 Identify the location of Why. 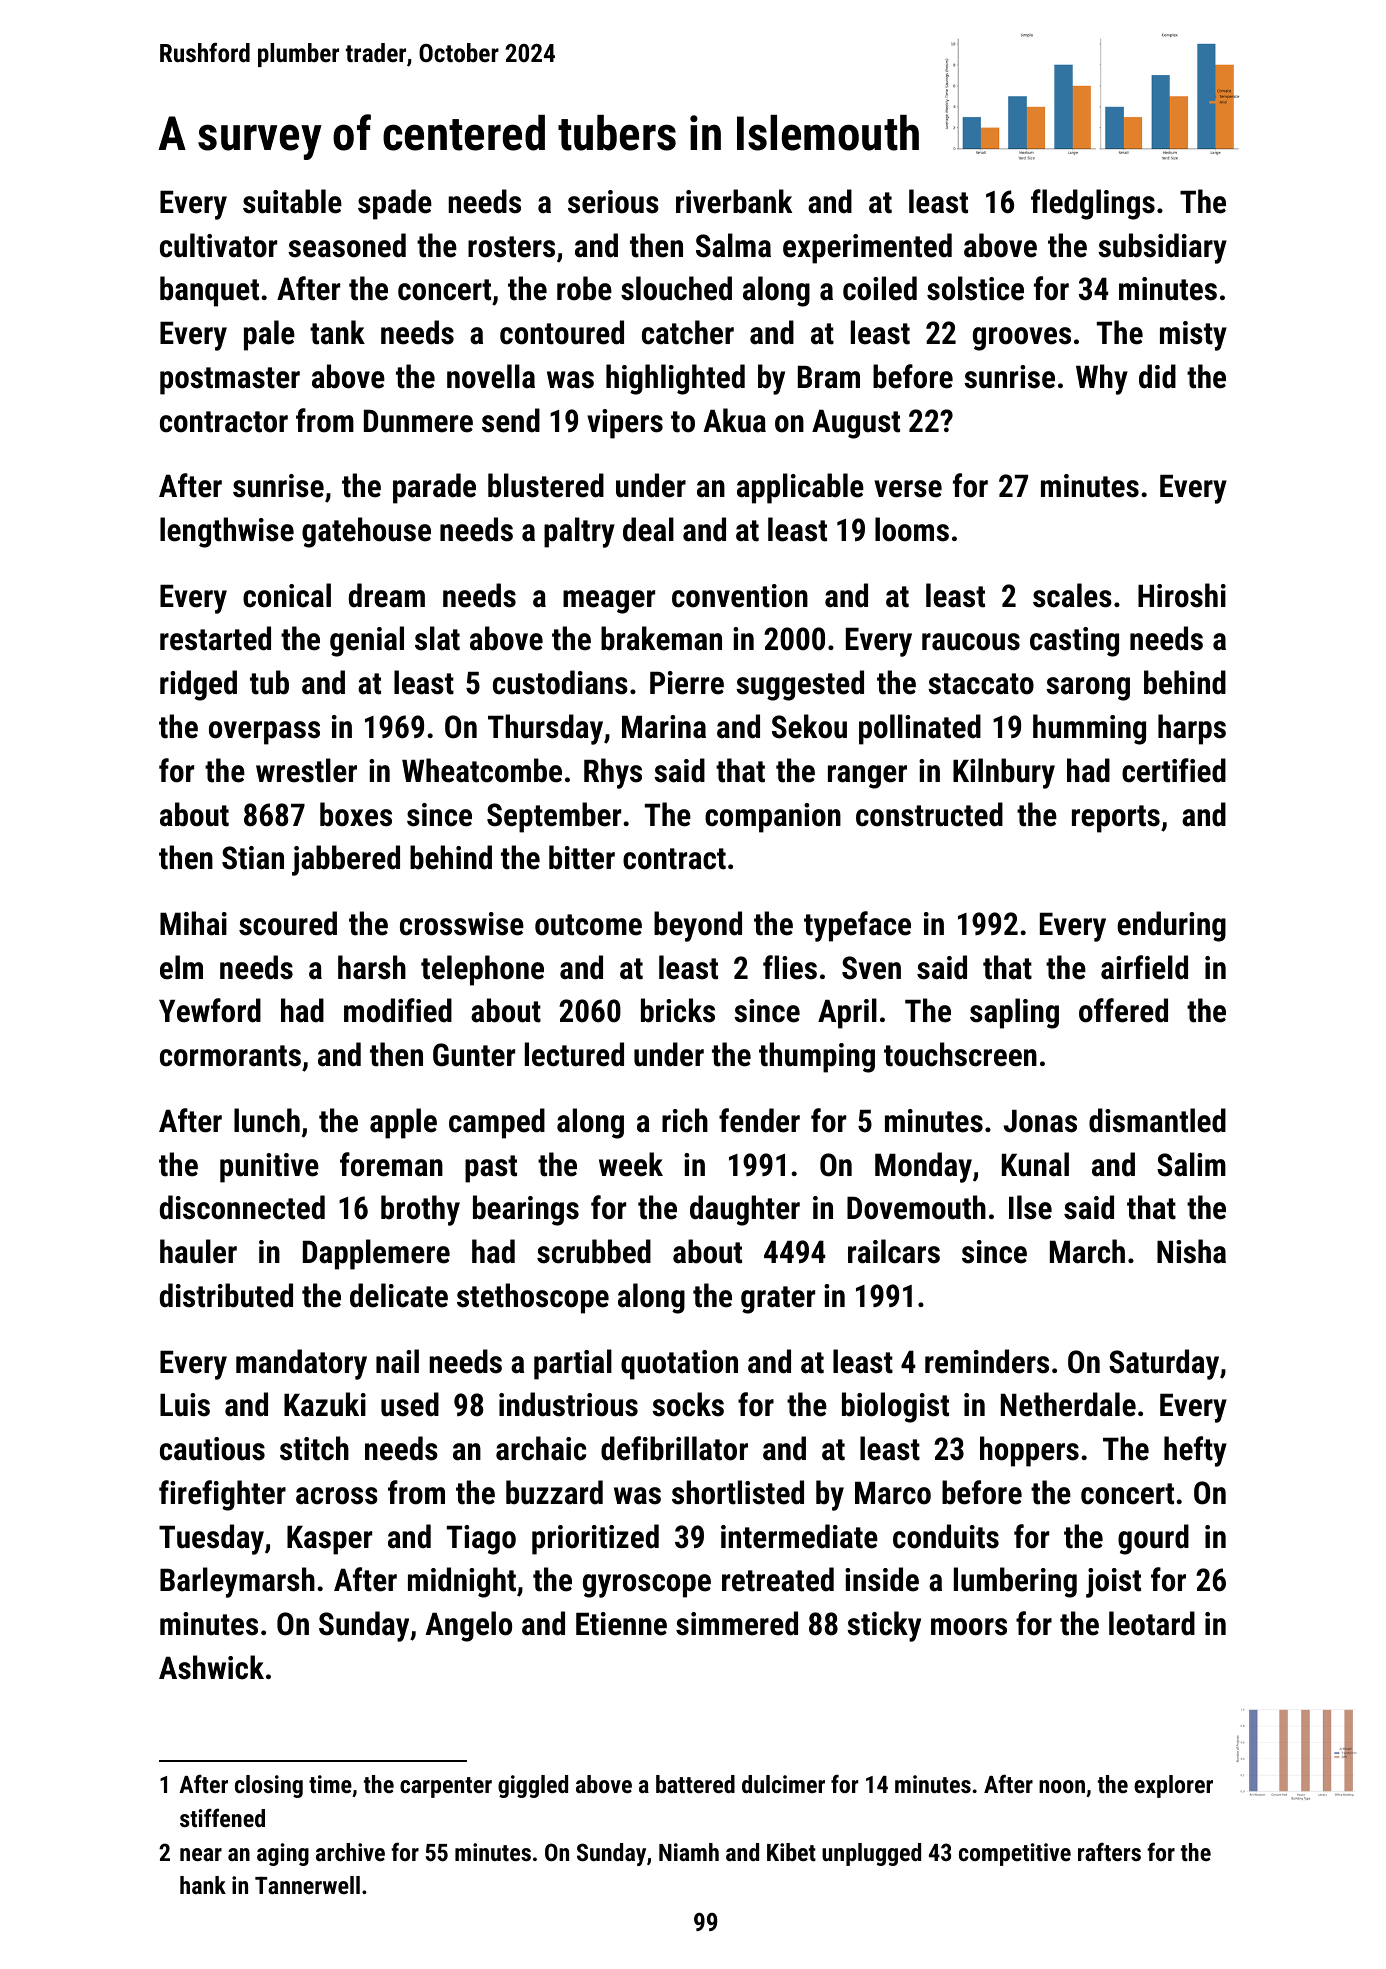
(1102, 379).
